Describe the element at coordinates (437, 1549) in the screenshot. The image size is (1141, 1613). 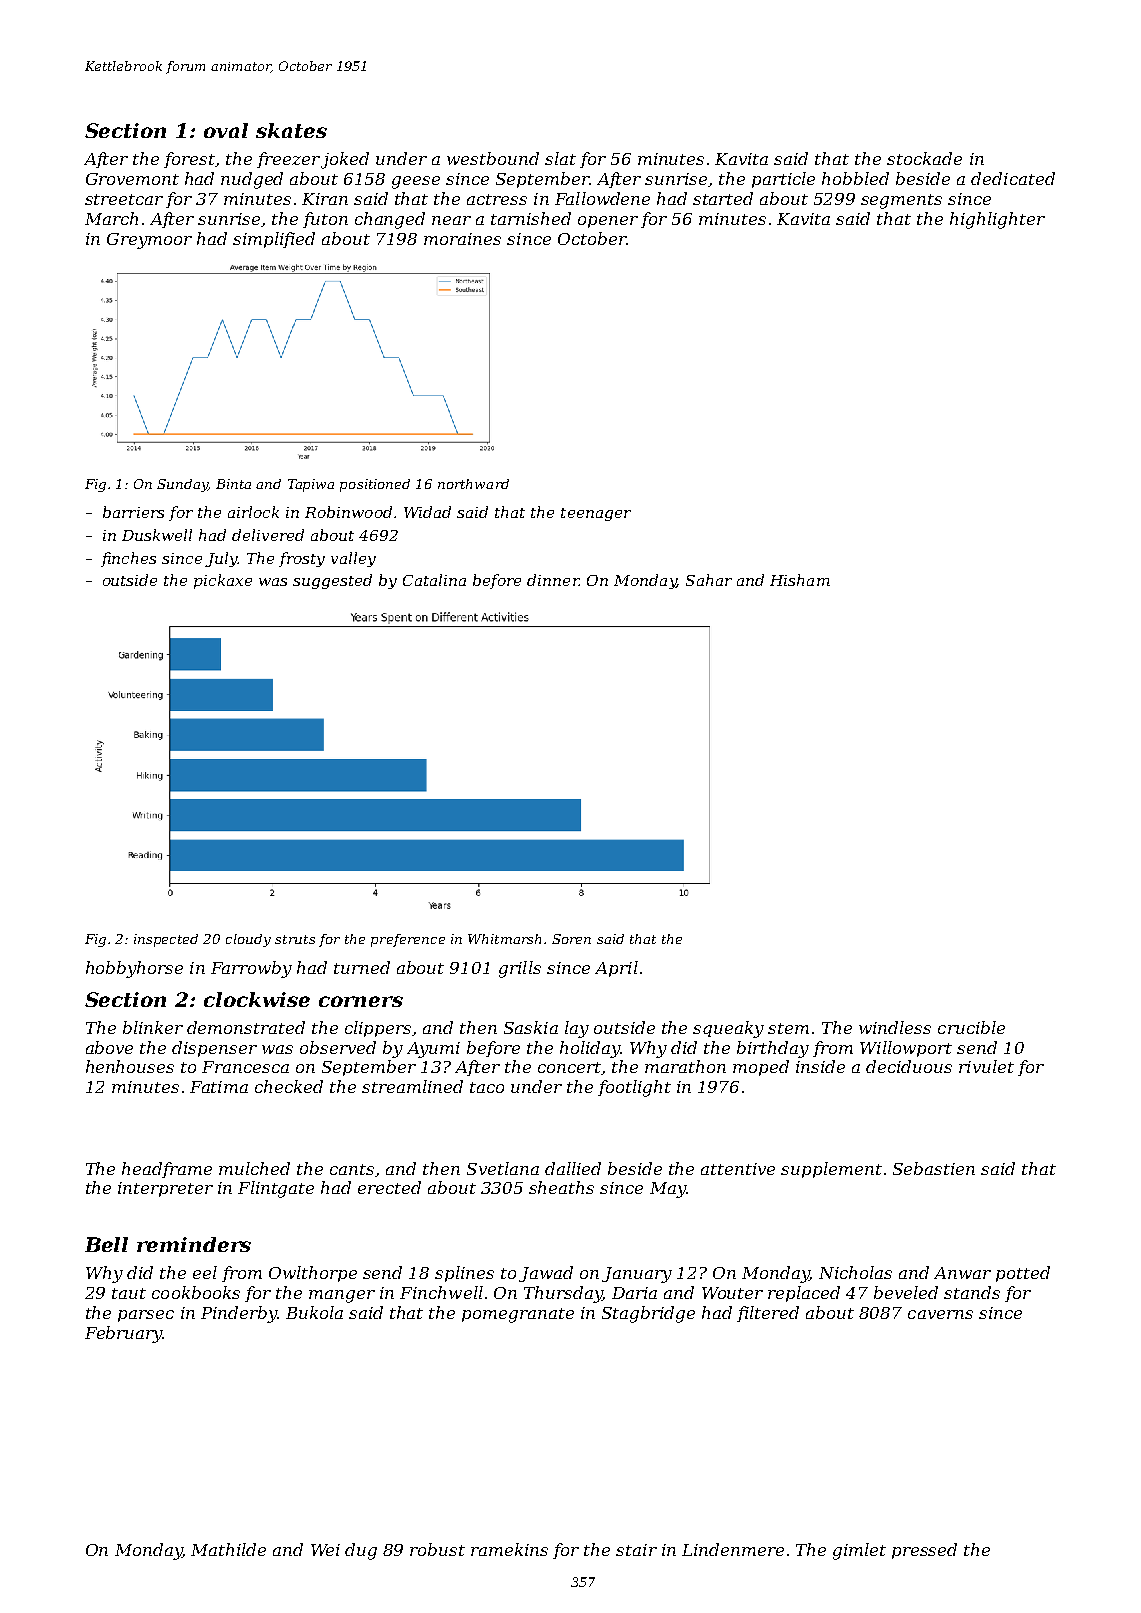
I see `robust` at that location.
